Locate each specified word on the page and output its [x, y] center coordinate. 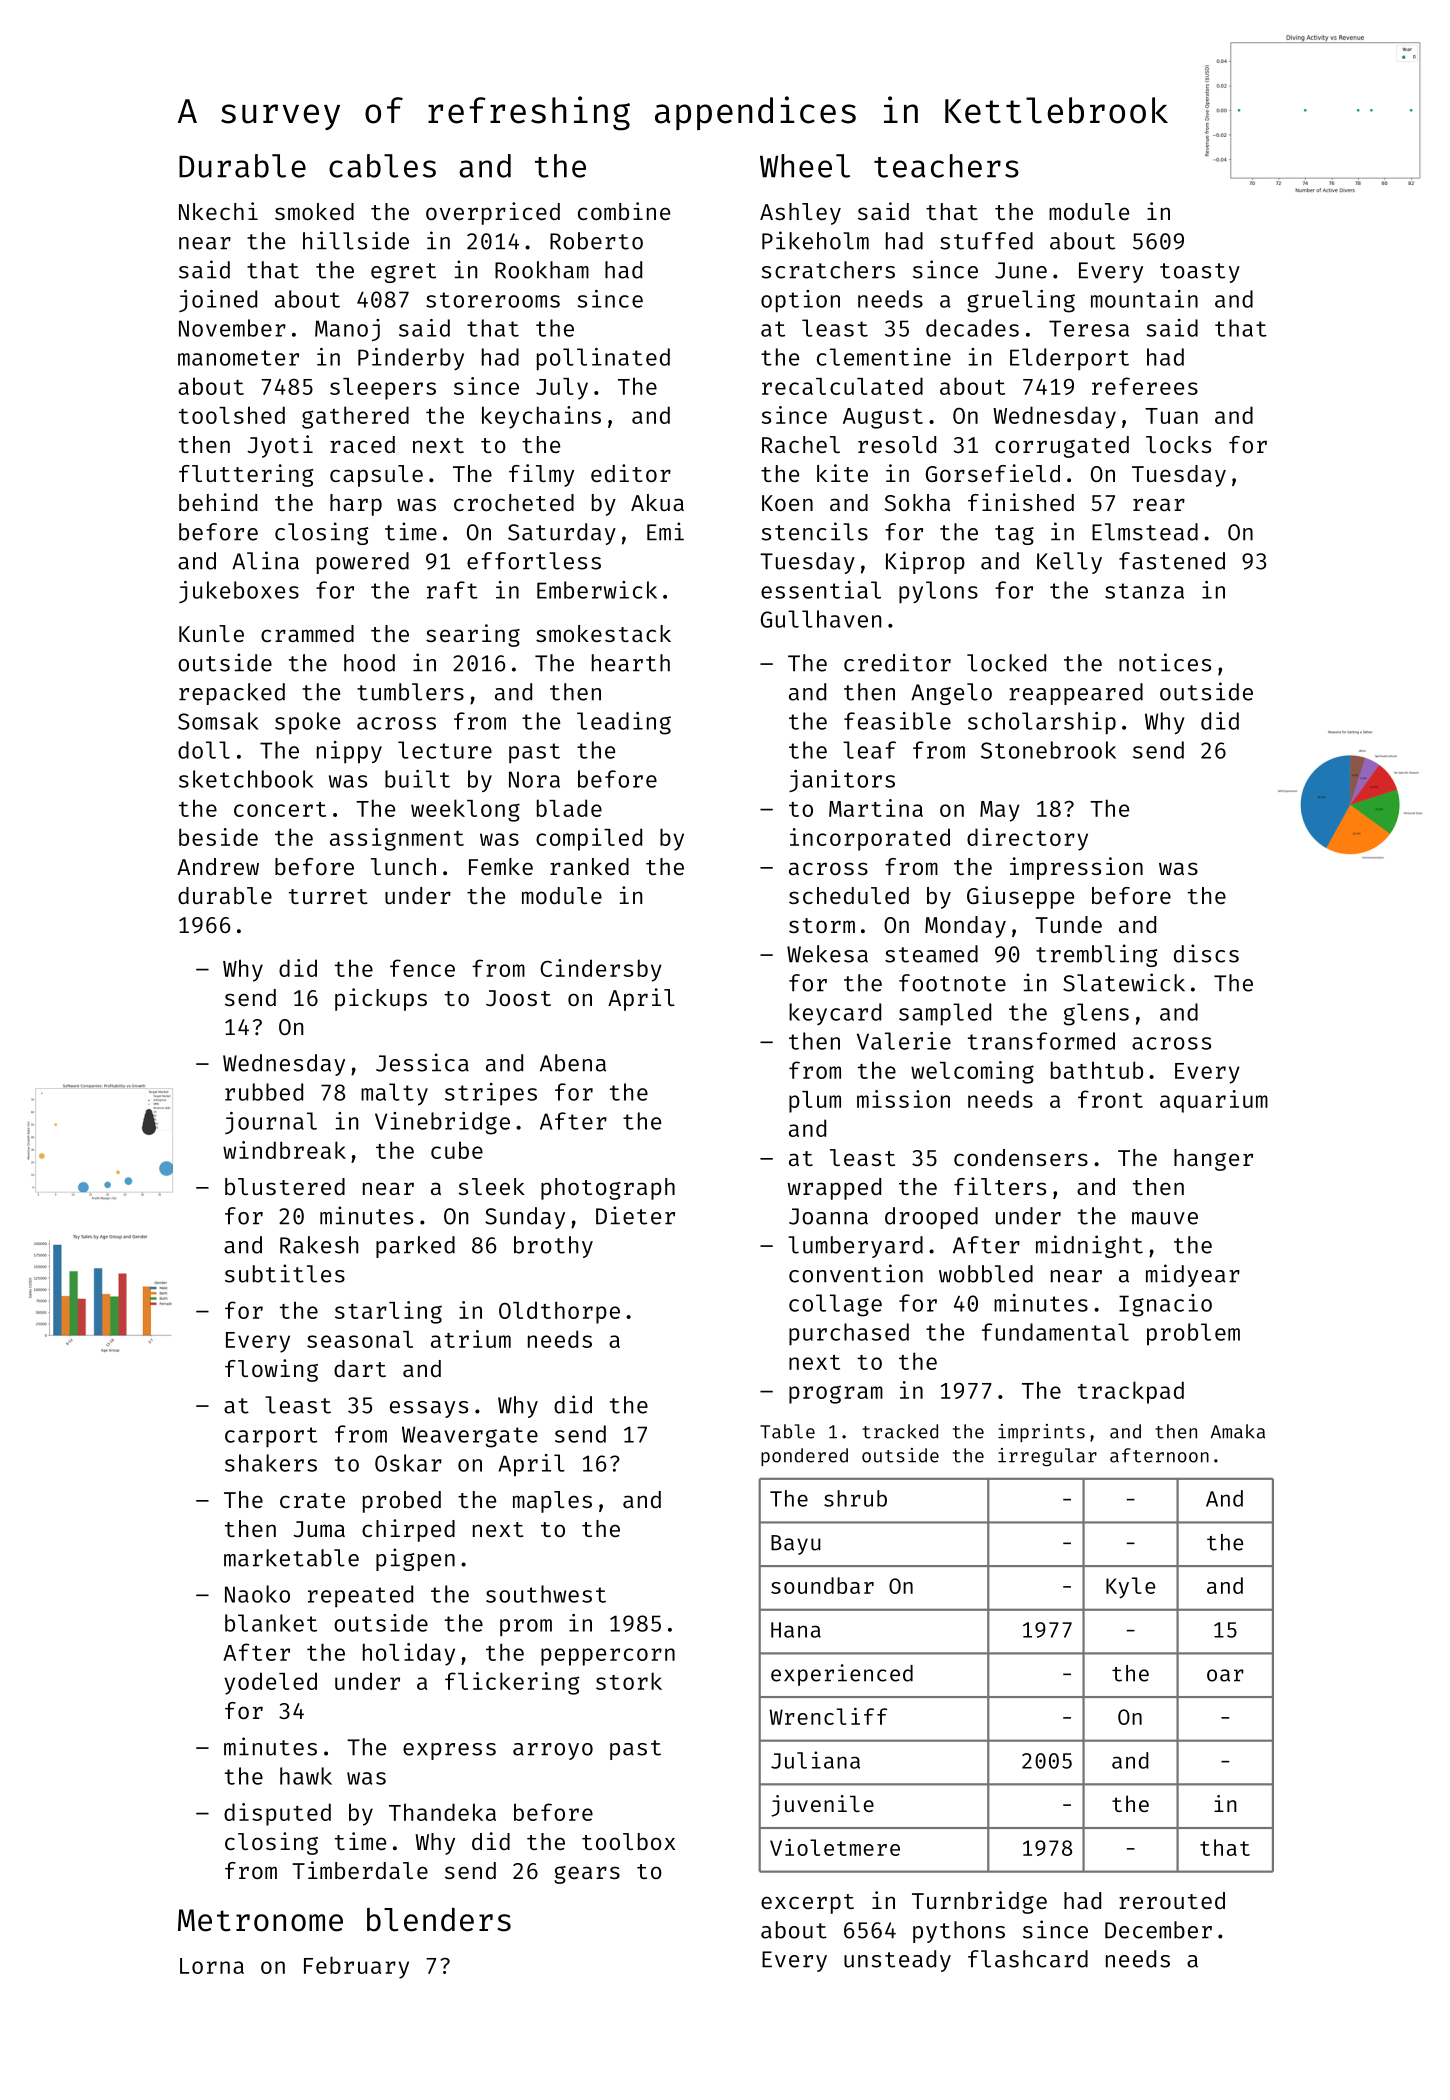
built [417, 779]
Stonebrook [1048, 750]
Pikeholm [815, 240]
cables [382, 166]
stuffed [986, 241]
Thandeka [442, 1812]
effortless [534, 561]
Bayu [796, 1545]
